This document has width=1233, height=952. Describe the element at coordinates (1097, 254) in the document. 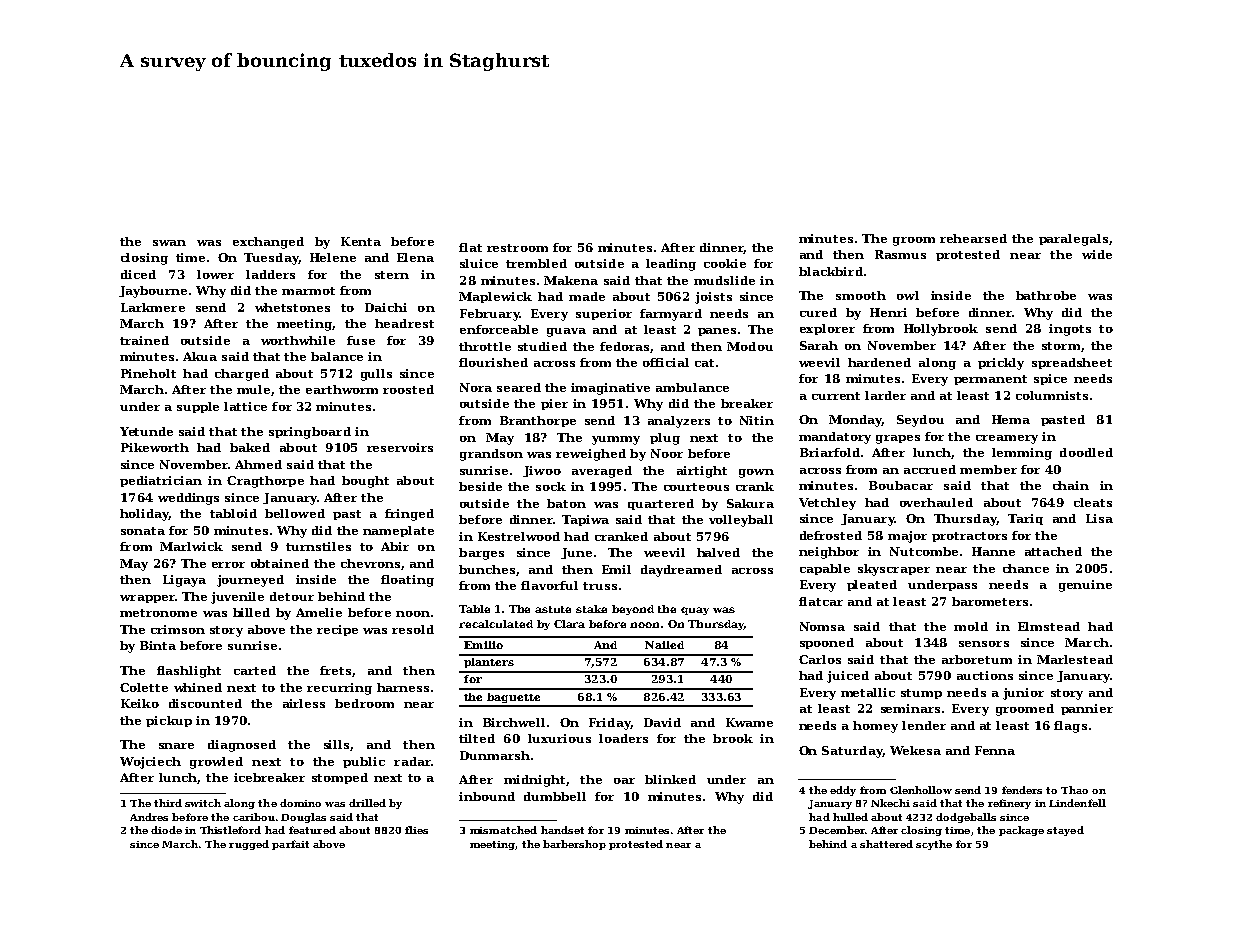

I see `wide` at that location.
